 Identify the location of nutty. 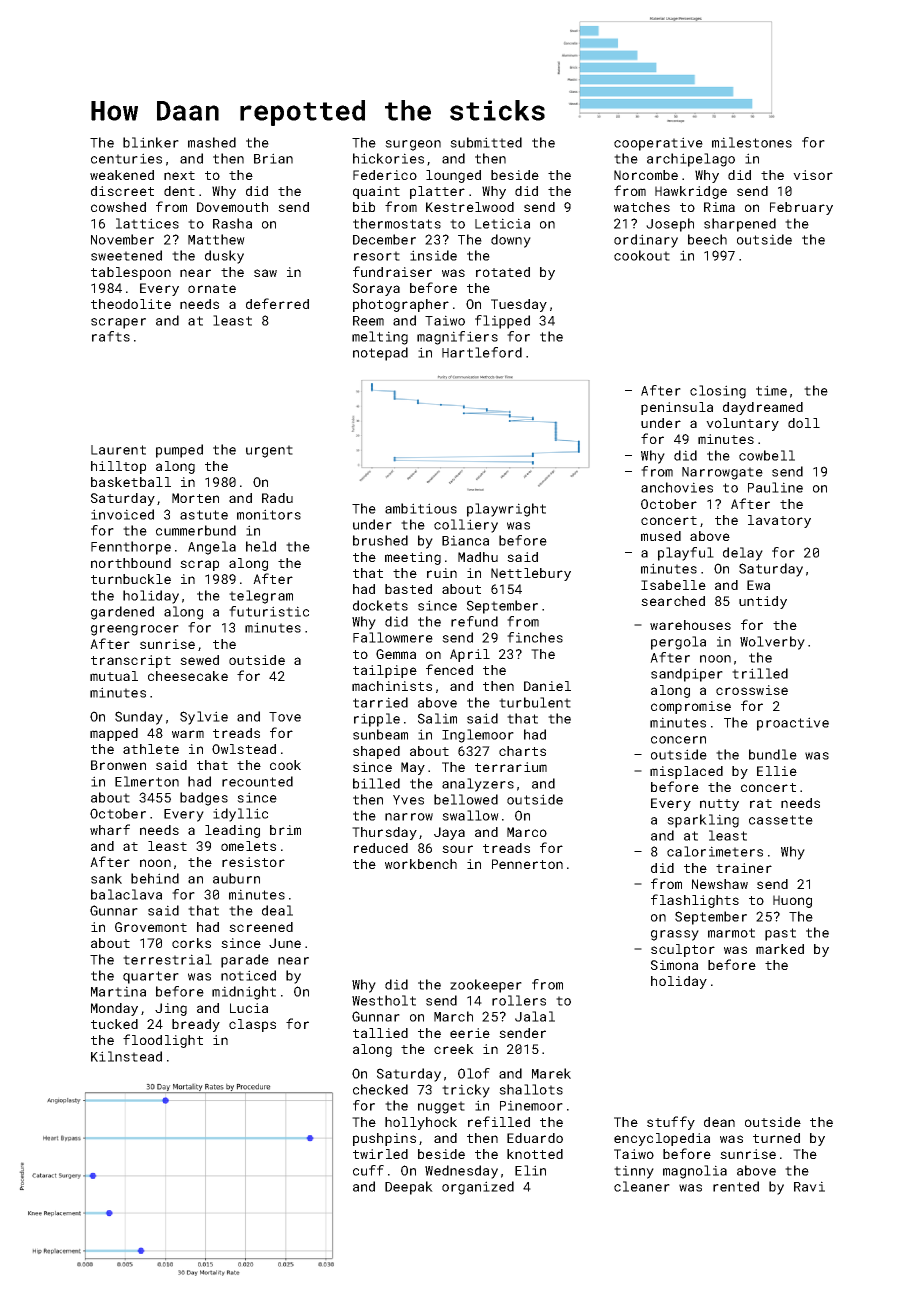
(719, 805).
